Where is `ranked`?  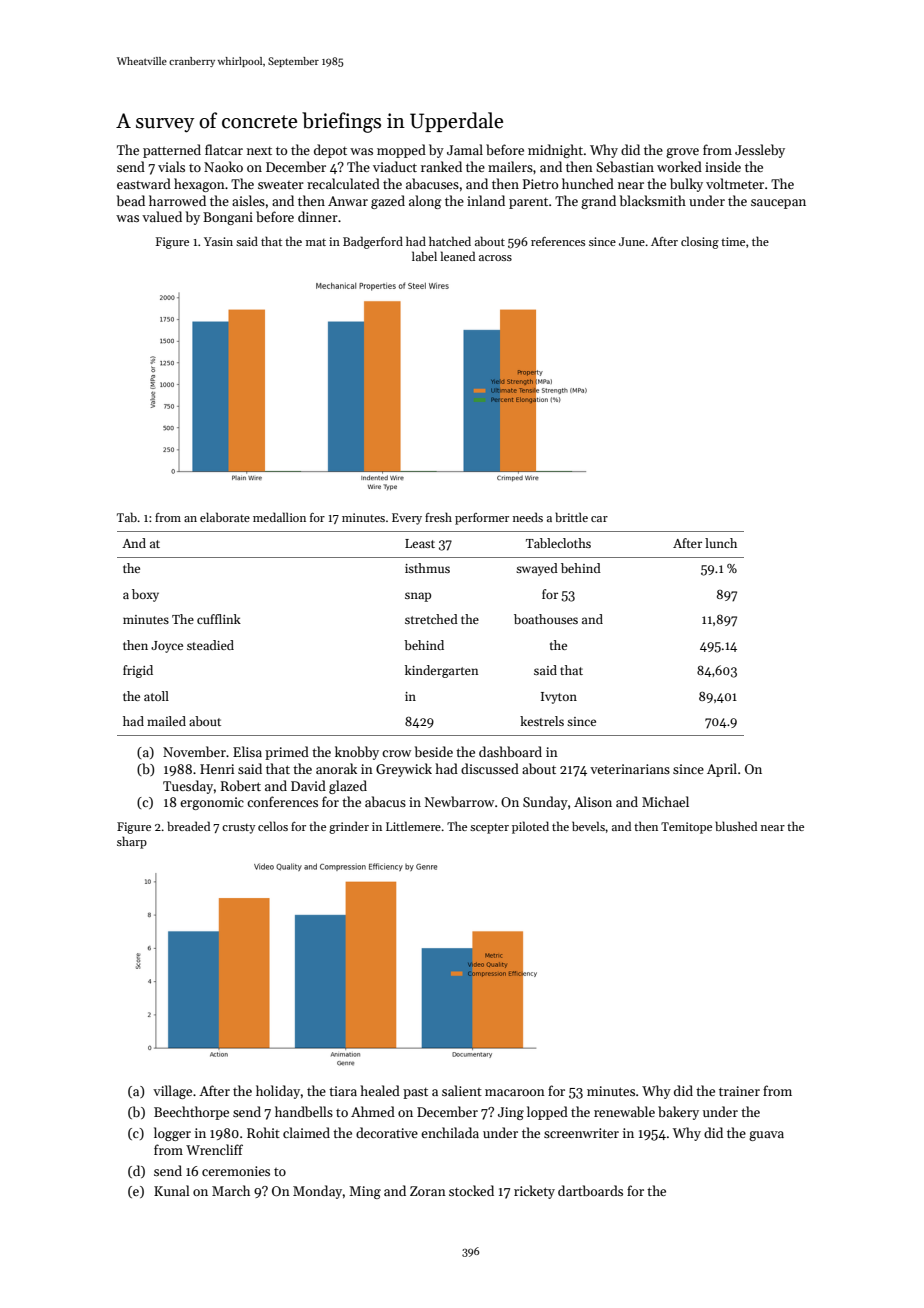
ranked is located at coordinates (441, 166).
